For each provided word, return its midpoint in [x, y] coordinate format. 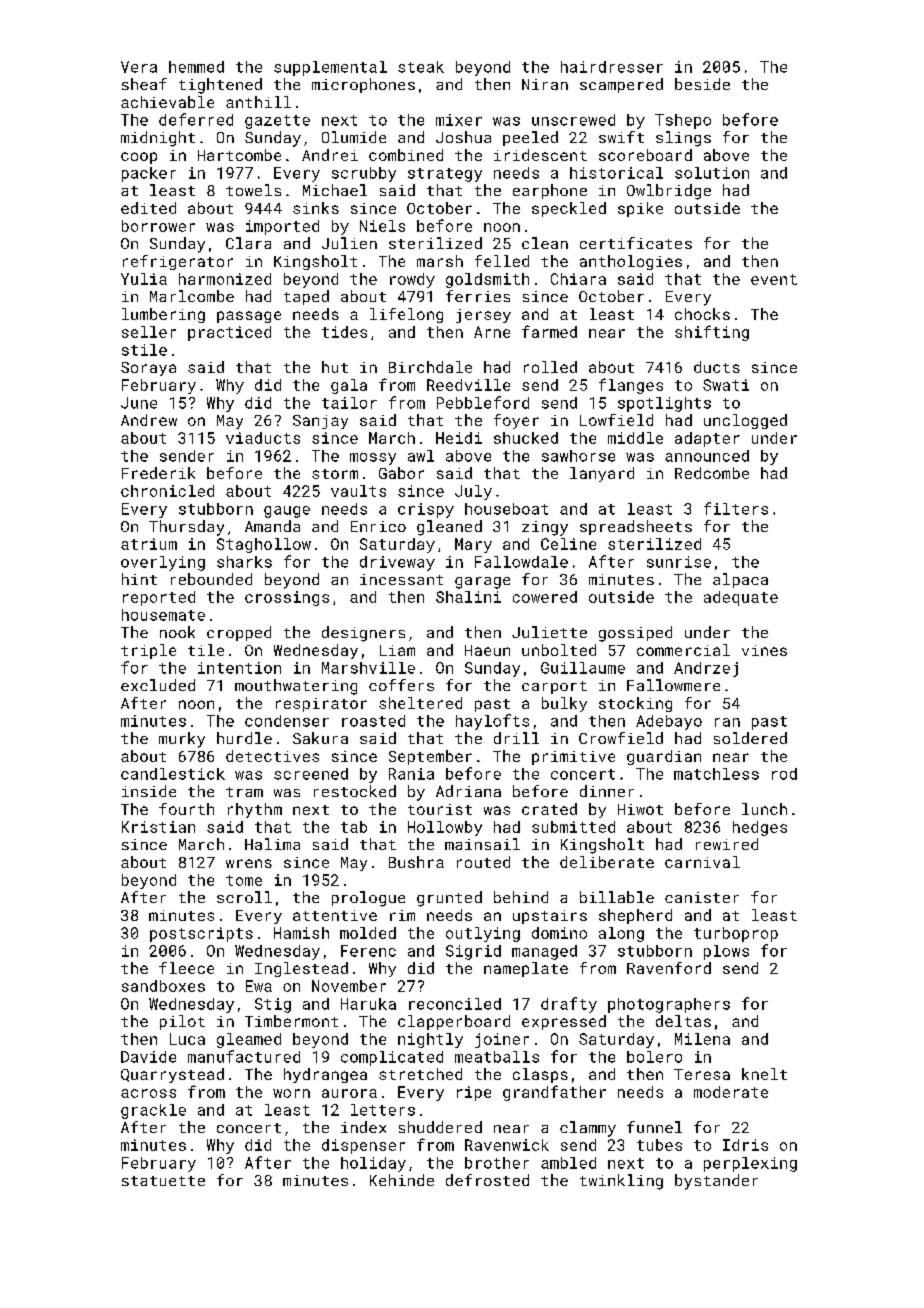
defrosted [487, 1180]
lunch [764, 809]
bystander [716, 1182]
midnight [158, 139]
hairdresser [612, 67]
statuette [163, 1181]
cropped [239, 633]
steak [421, 67]
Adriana [468, 791]
